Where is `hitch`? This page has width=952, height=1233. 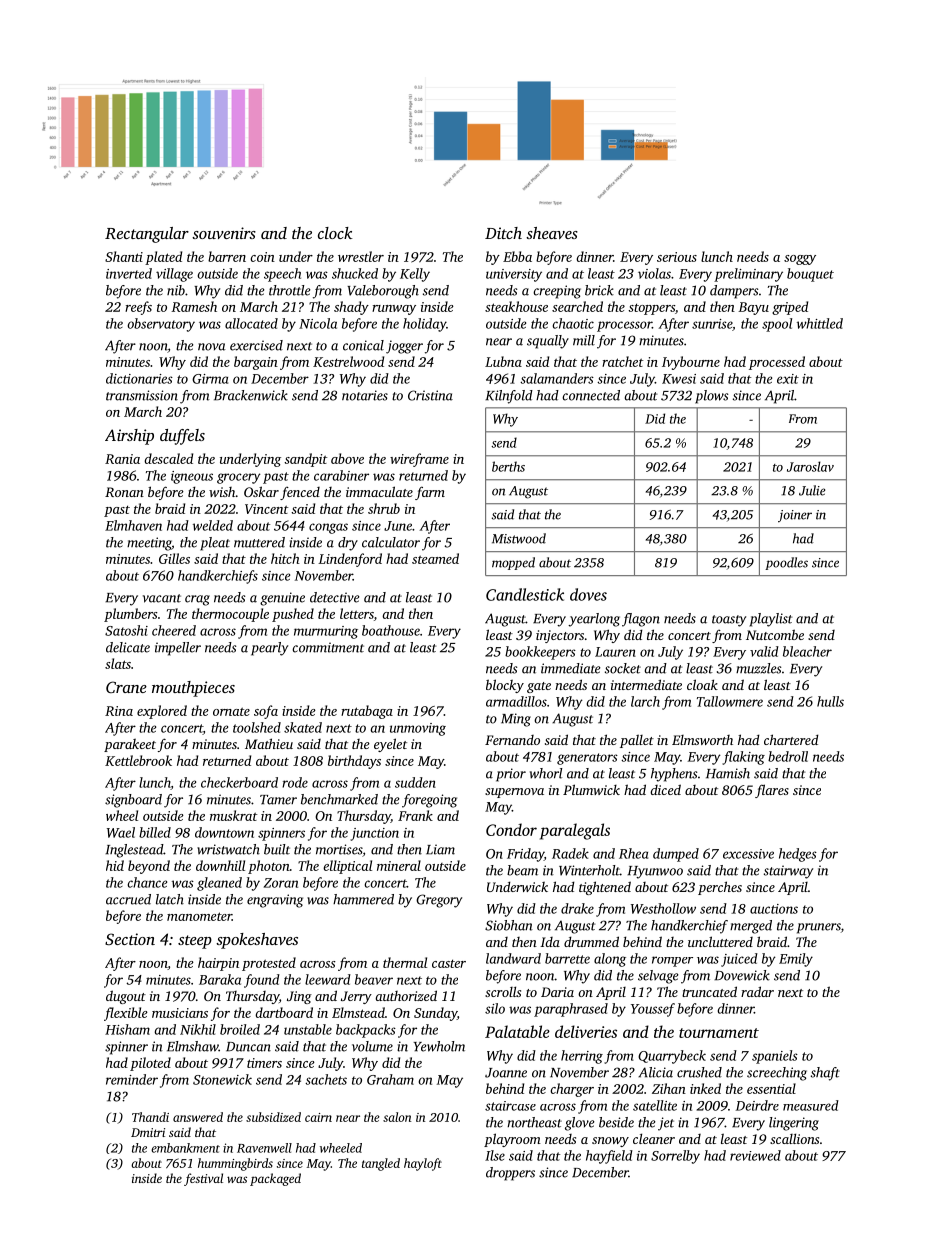
hitch is located at coordinates (285, 558).
